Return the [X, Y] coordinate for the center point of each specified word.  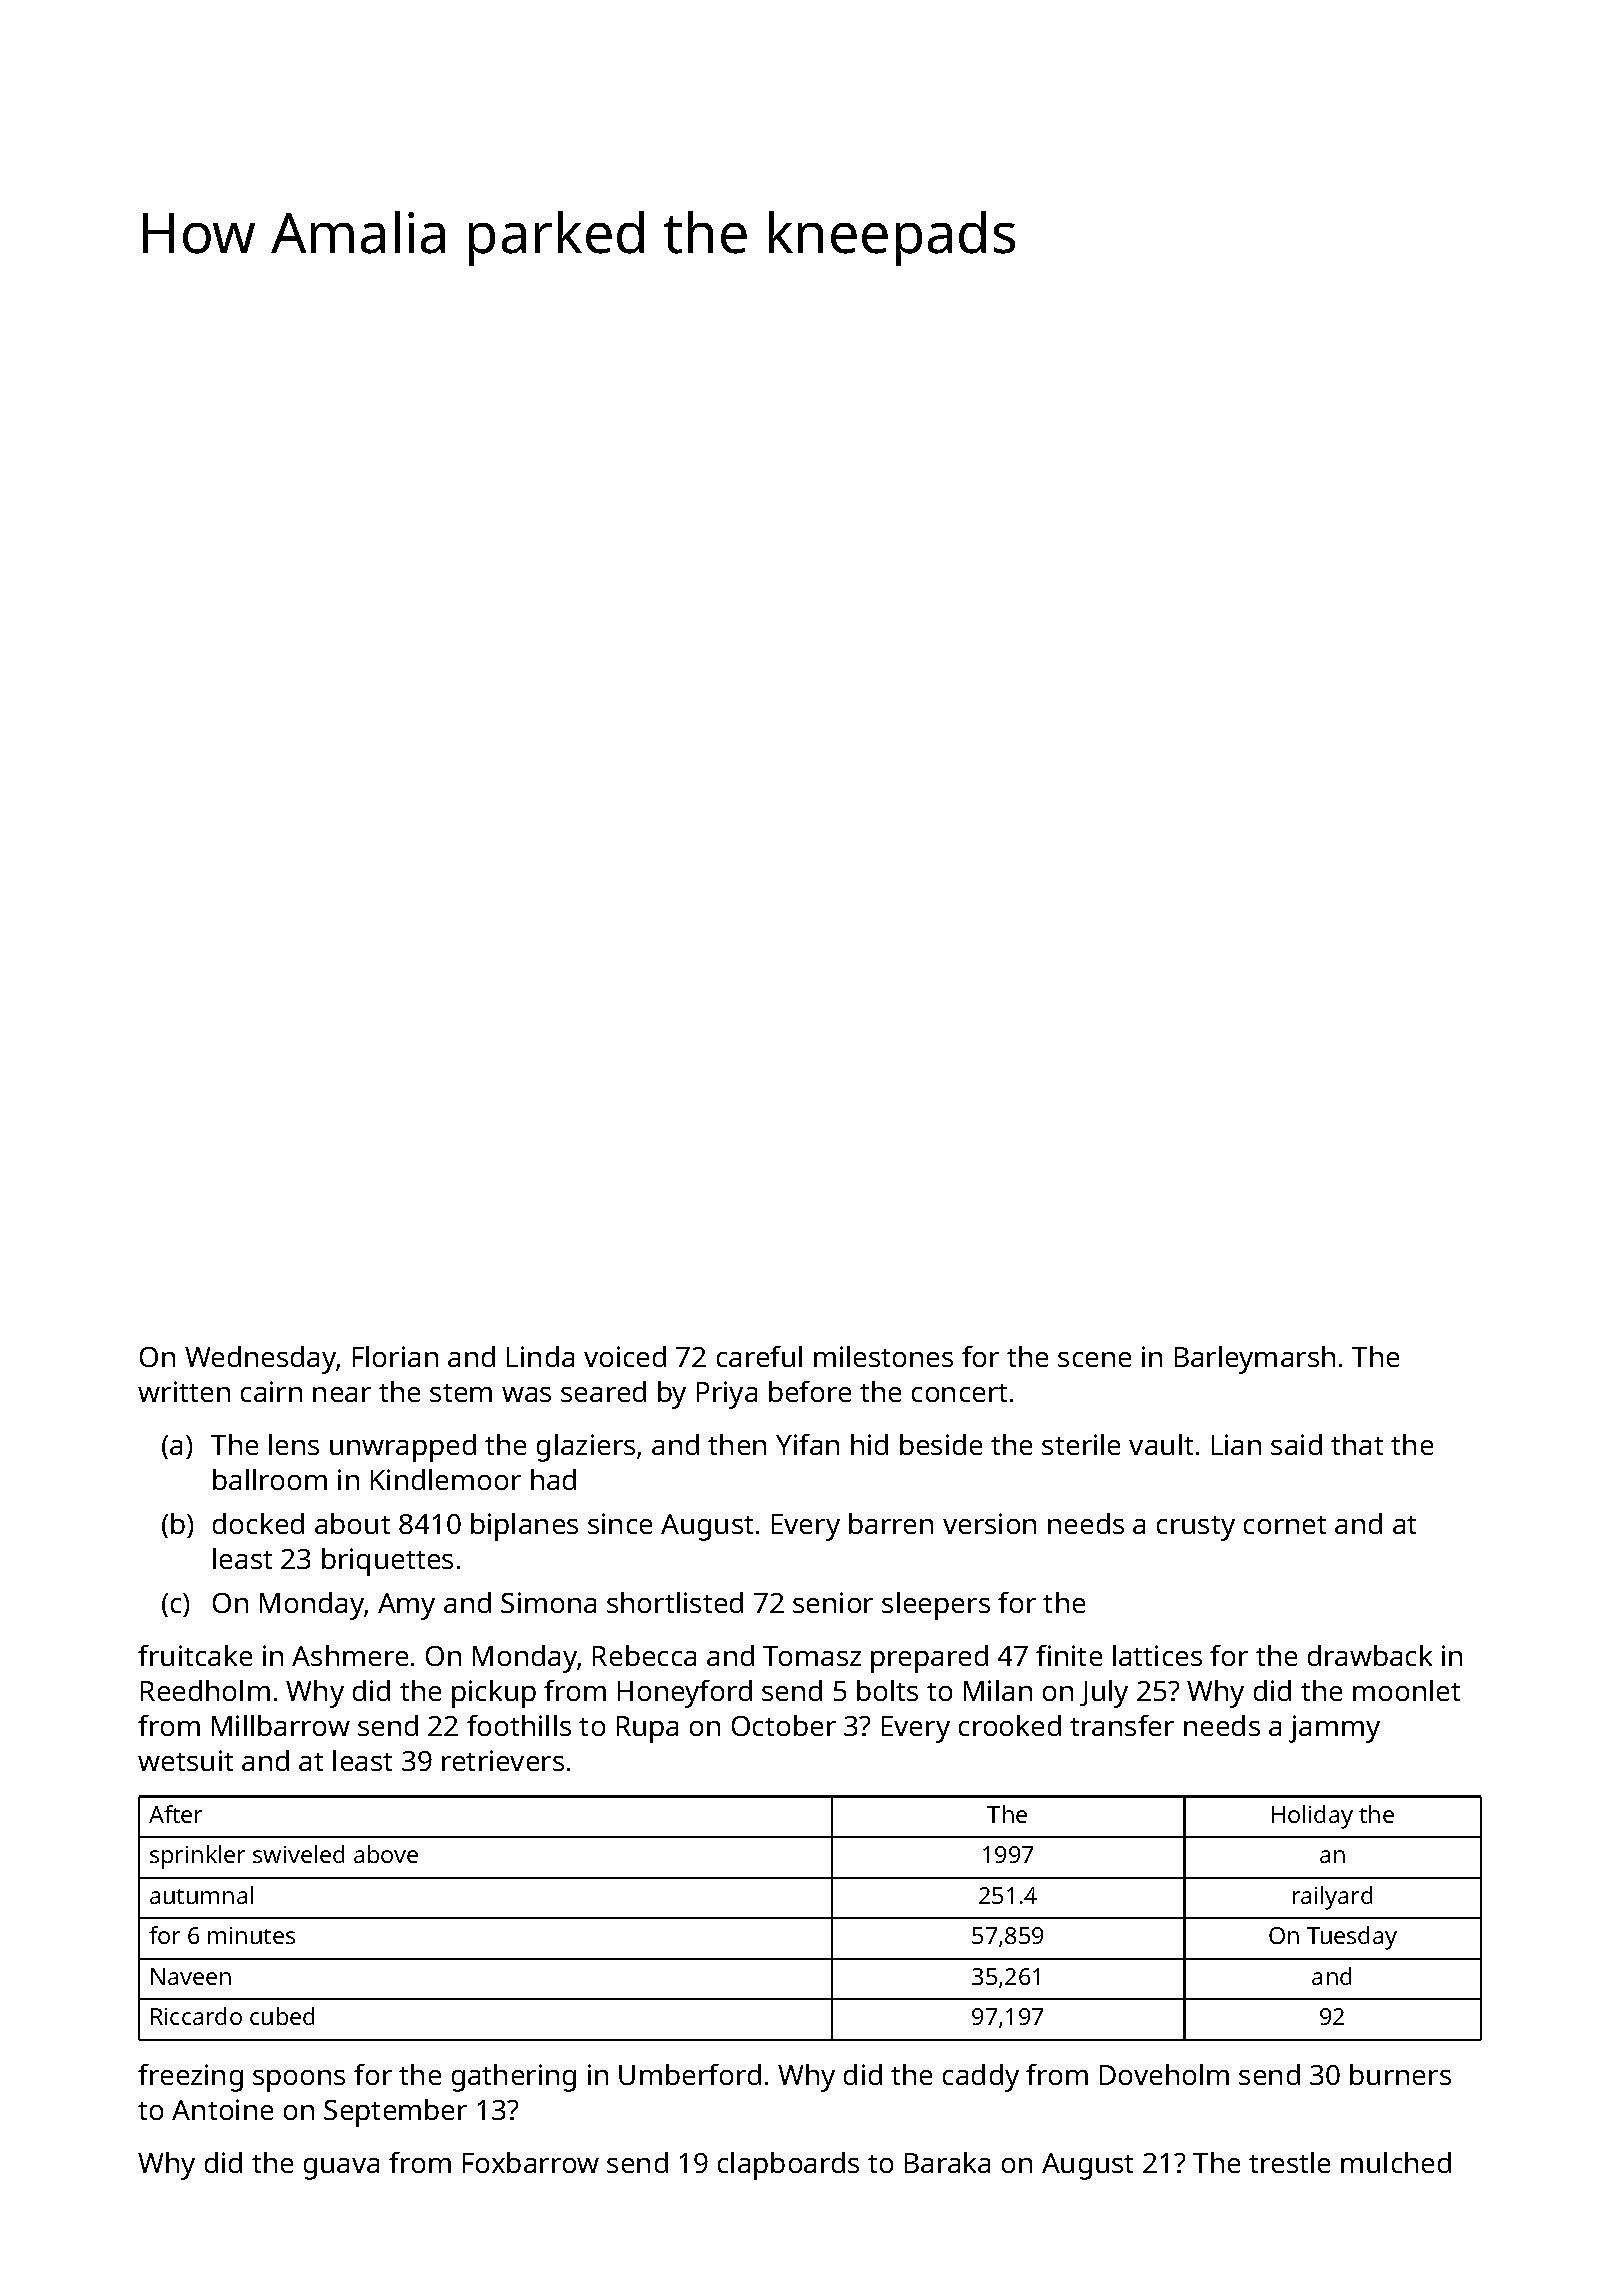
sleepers [936, 1606]
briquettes [387, 1562]
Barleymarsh [1255, 1360]
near [342, 1394]
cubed [282, 2016]
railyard [1332, 1898]
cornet [1285, 1525]
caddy [981, 2078]
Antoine [222, 2109]
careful [759, 1356]
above [386, 1854]
